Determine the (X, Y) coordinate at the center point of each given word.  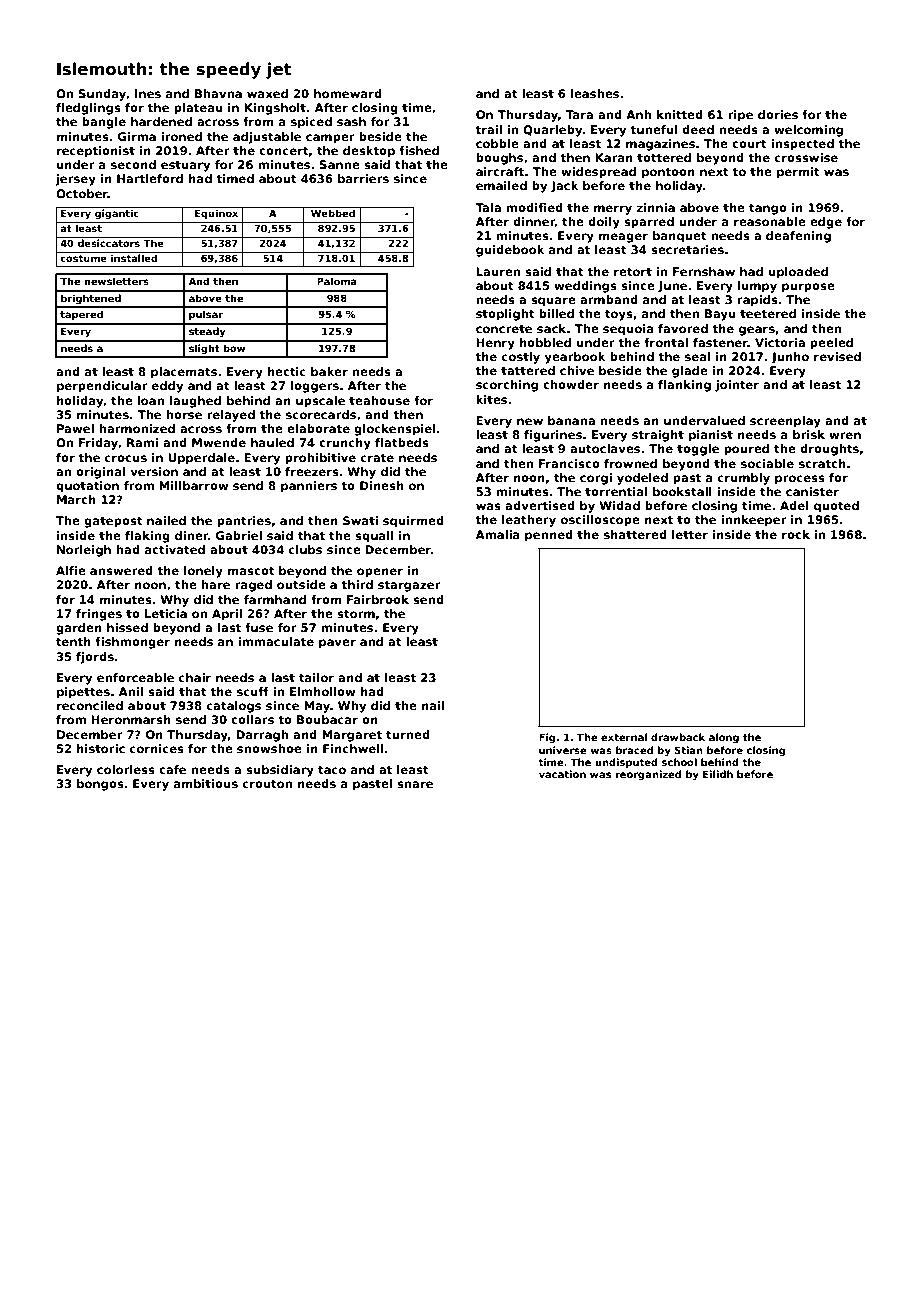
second (133, 164)
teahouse (379, 400)
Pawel (75, 428)
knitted (680, 114)
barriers (363, 178)
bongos (100, 785)
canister (812, 491)
